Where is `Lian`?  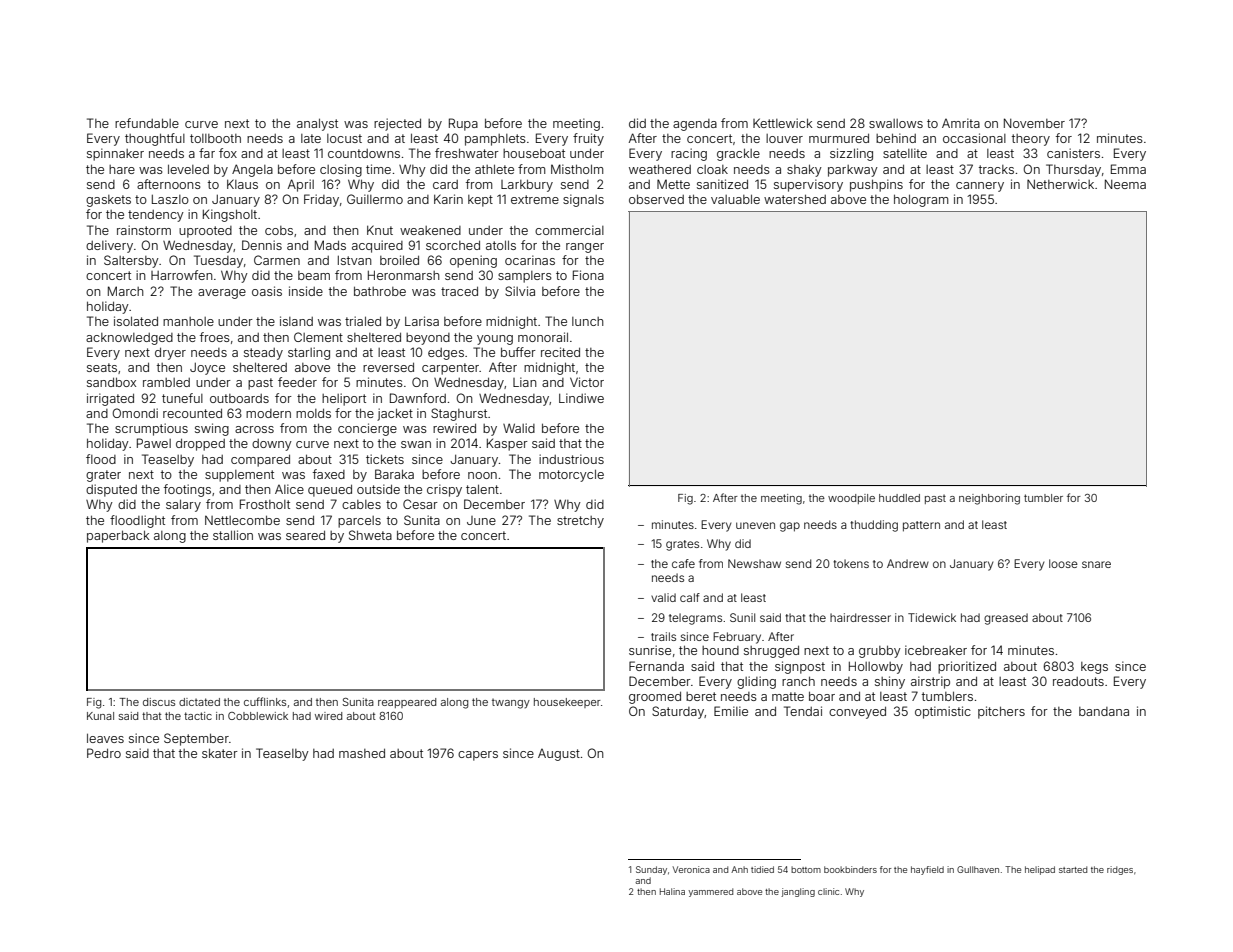 Lian is located at coordinates (525, 382).
